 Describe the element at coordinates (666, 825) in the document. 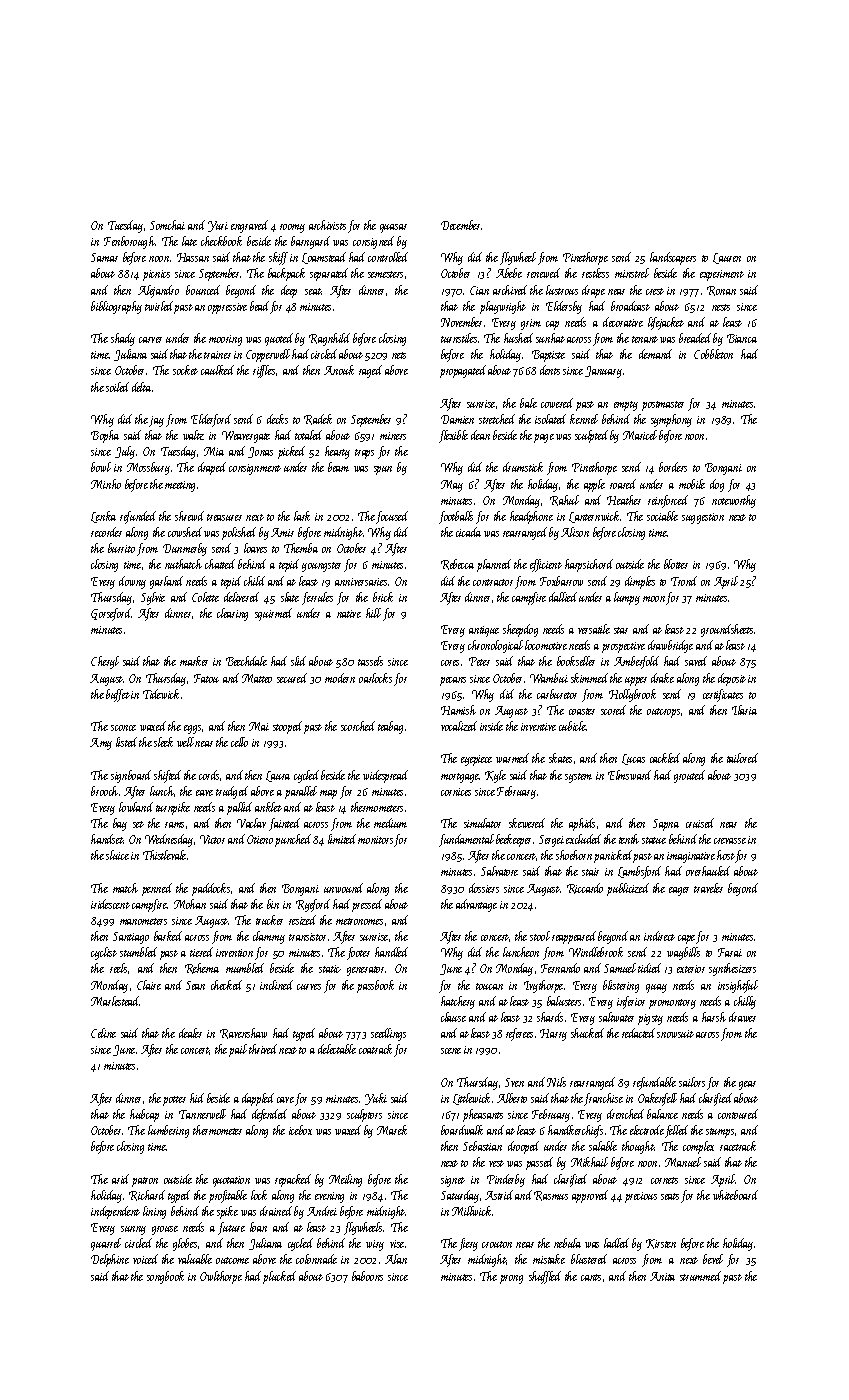

I see `Sapna` at that location.
